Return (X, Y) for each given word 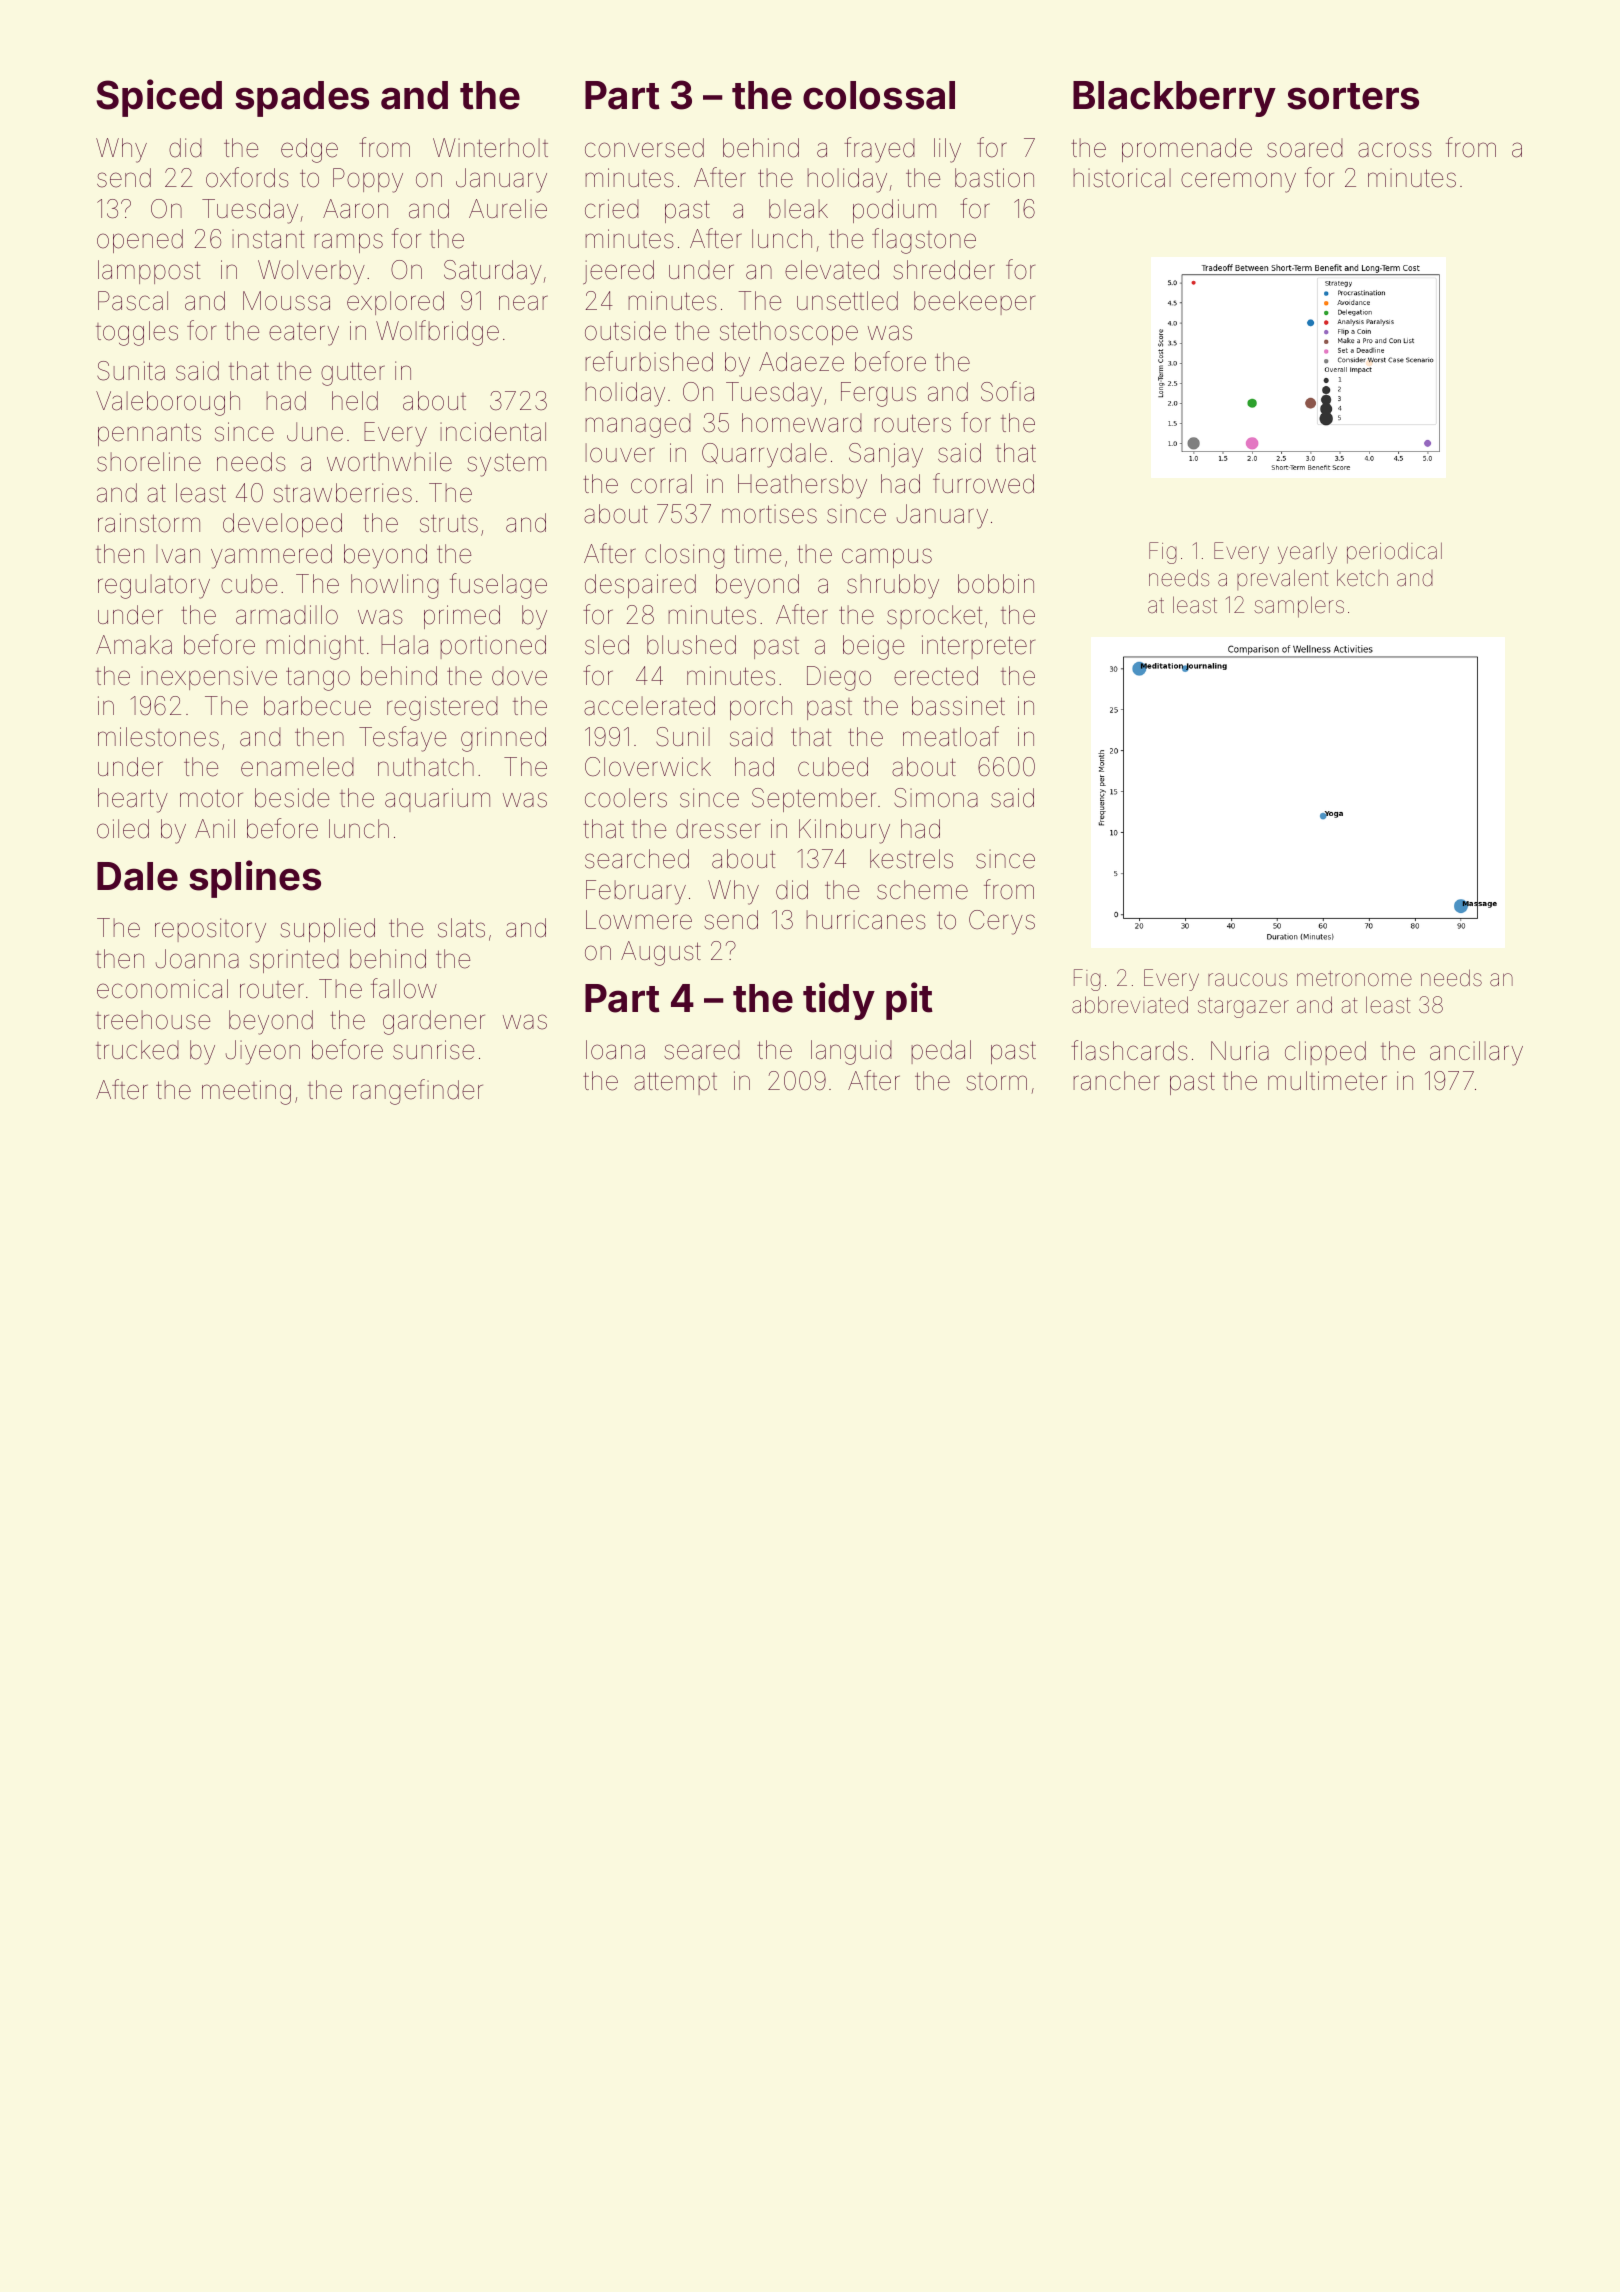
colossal (879, 95)
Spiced (159, 98)
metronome (1354, 979)
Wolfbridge (437, 333)
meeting (246, 1092)
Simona (936, 798)
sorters (1353, 96)
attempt (675, 1083)
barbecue (317, 706)
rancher (1116, 1081)
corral (661, 484)
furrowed (983, 483)
